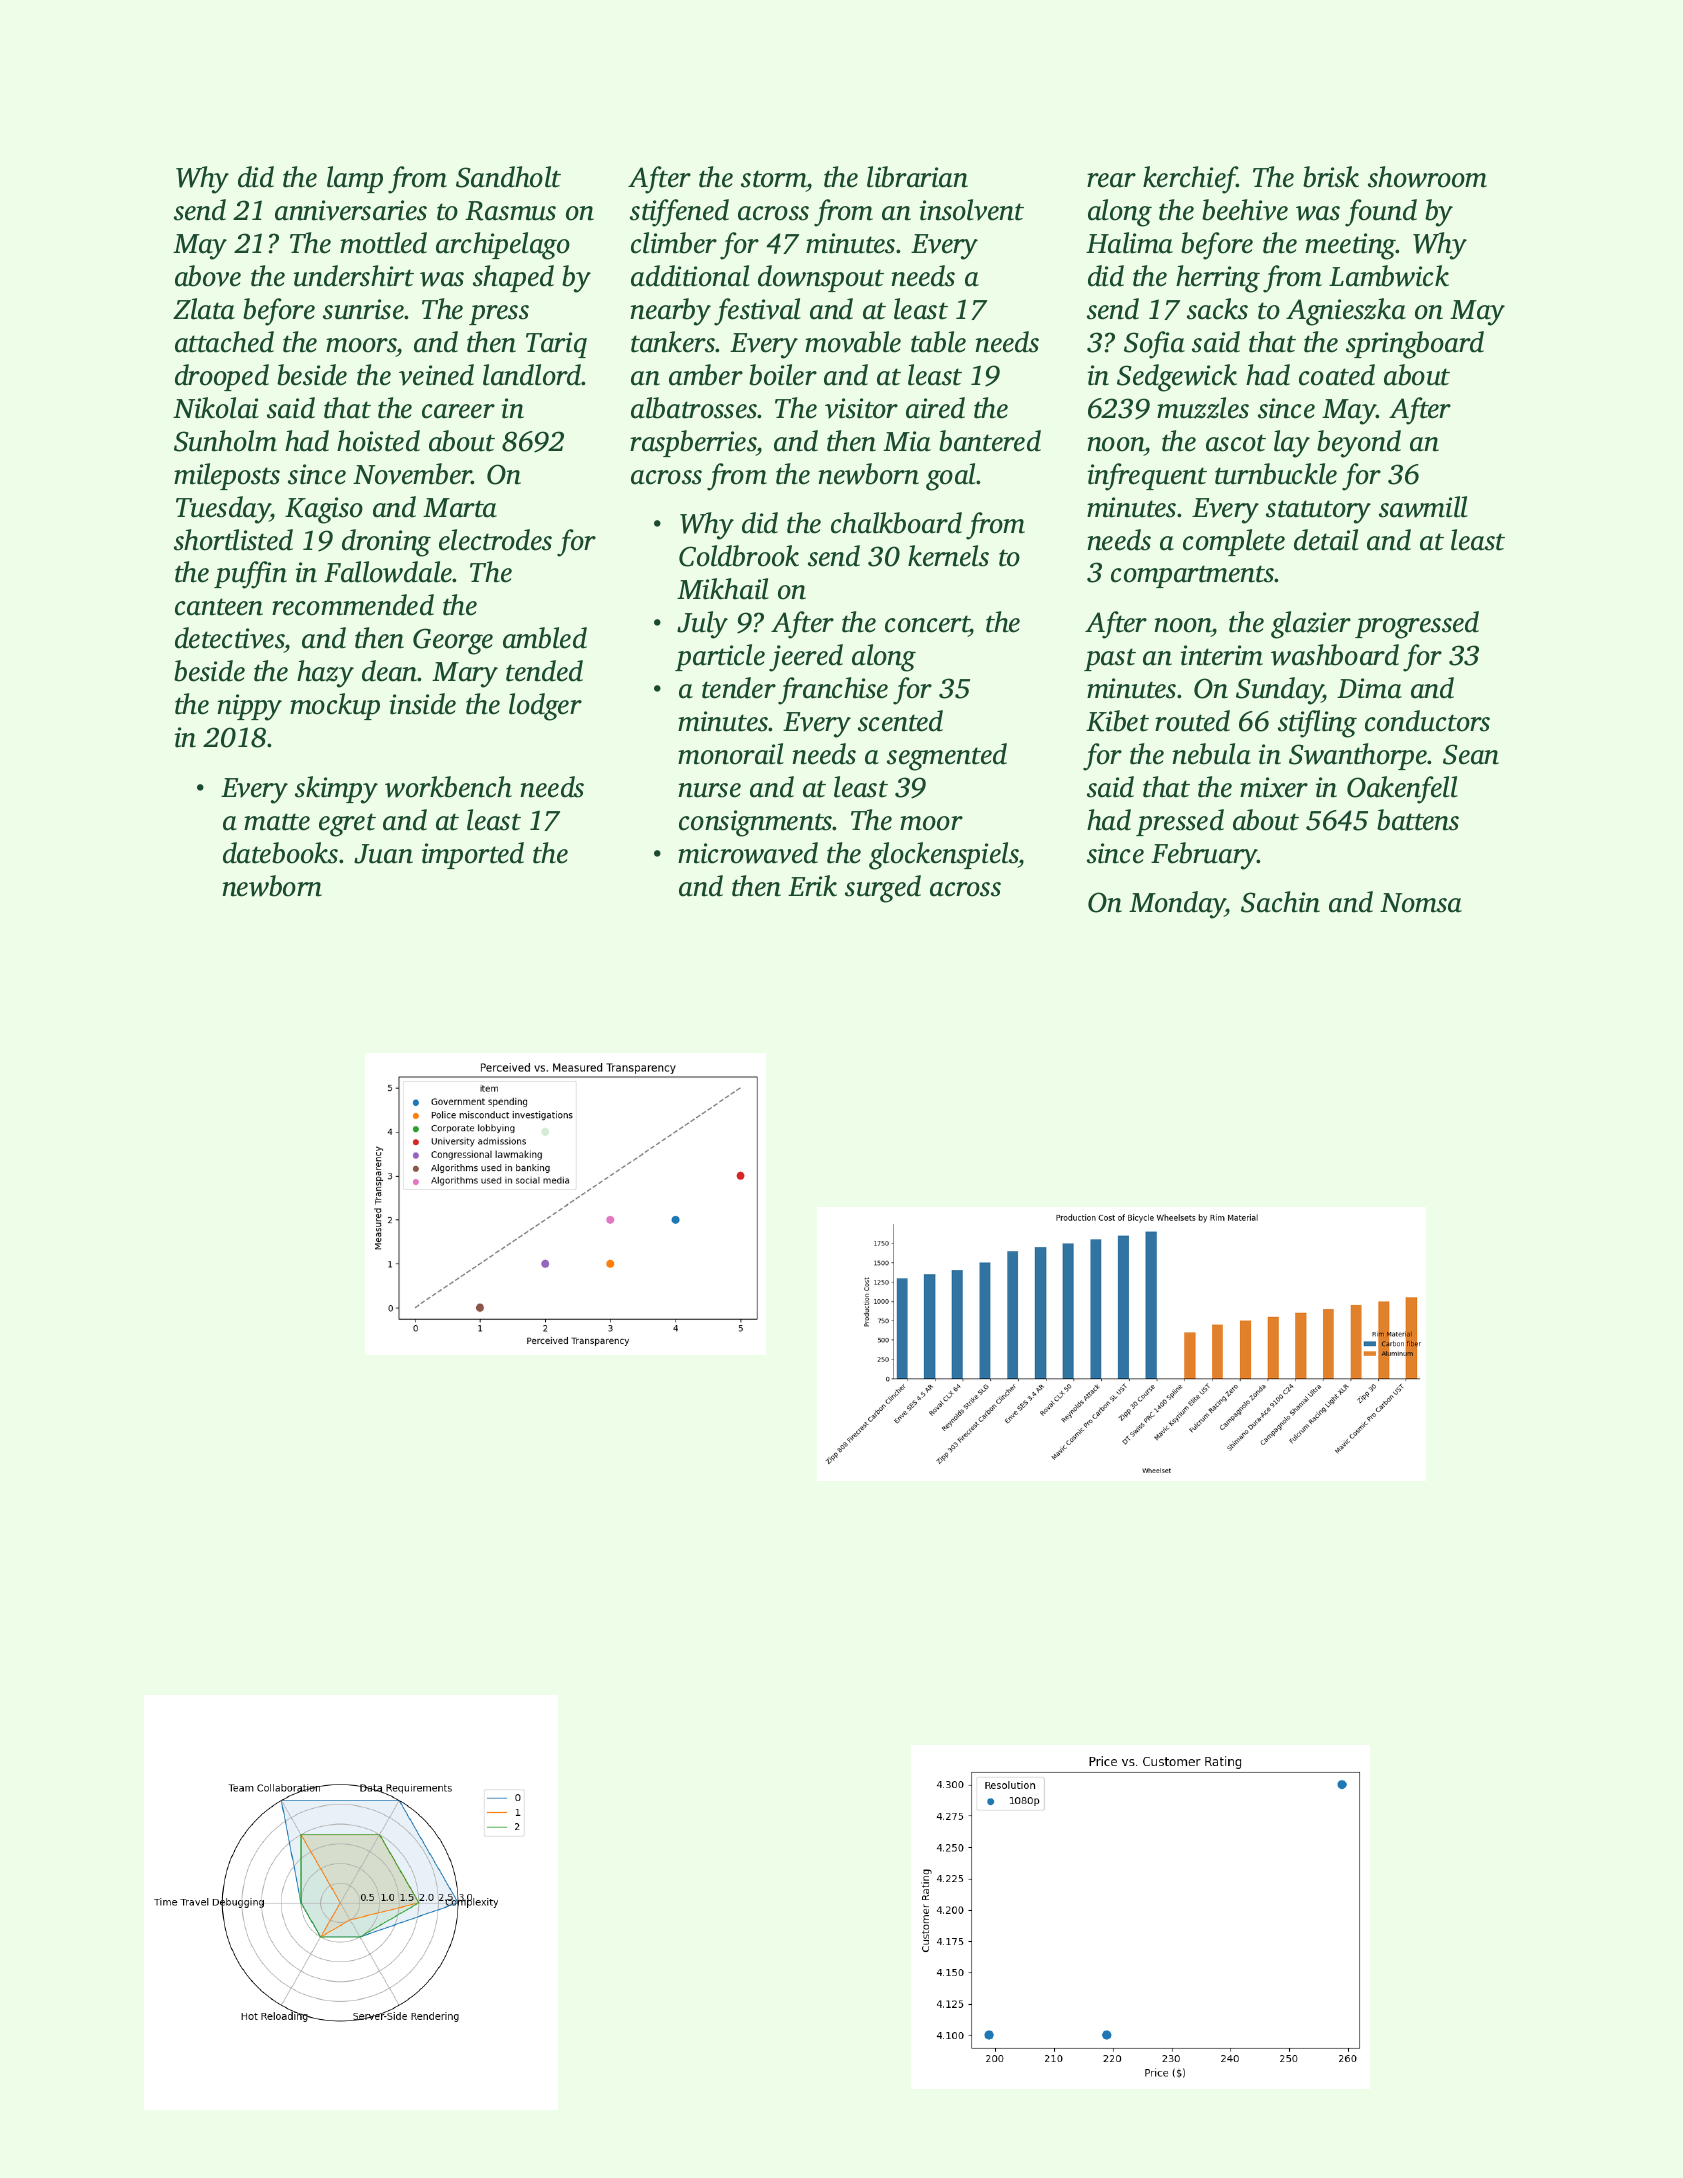 This image has width=1683, height=2178. I want to click on hoisted, so click(378, 441).
